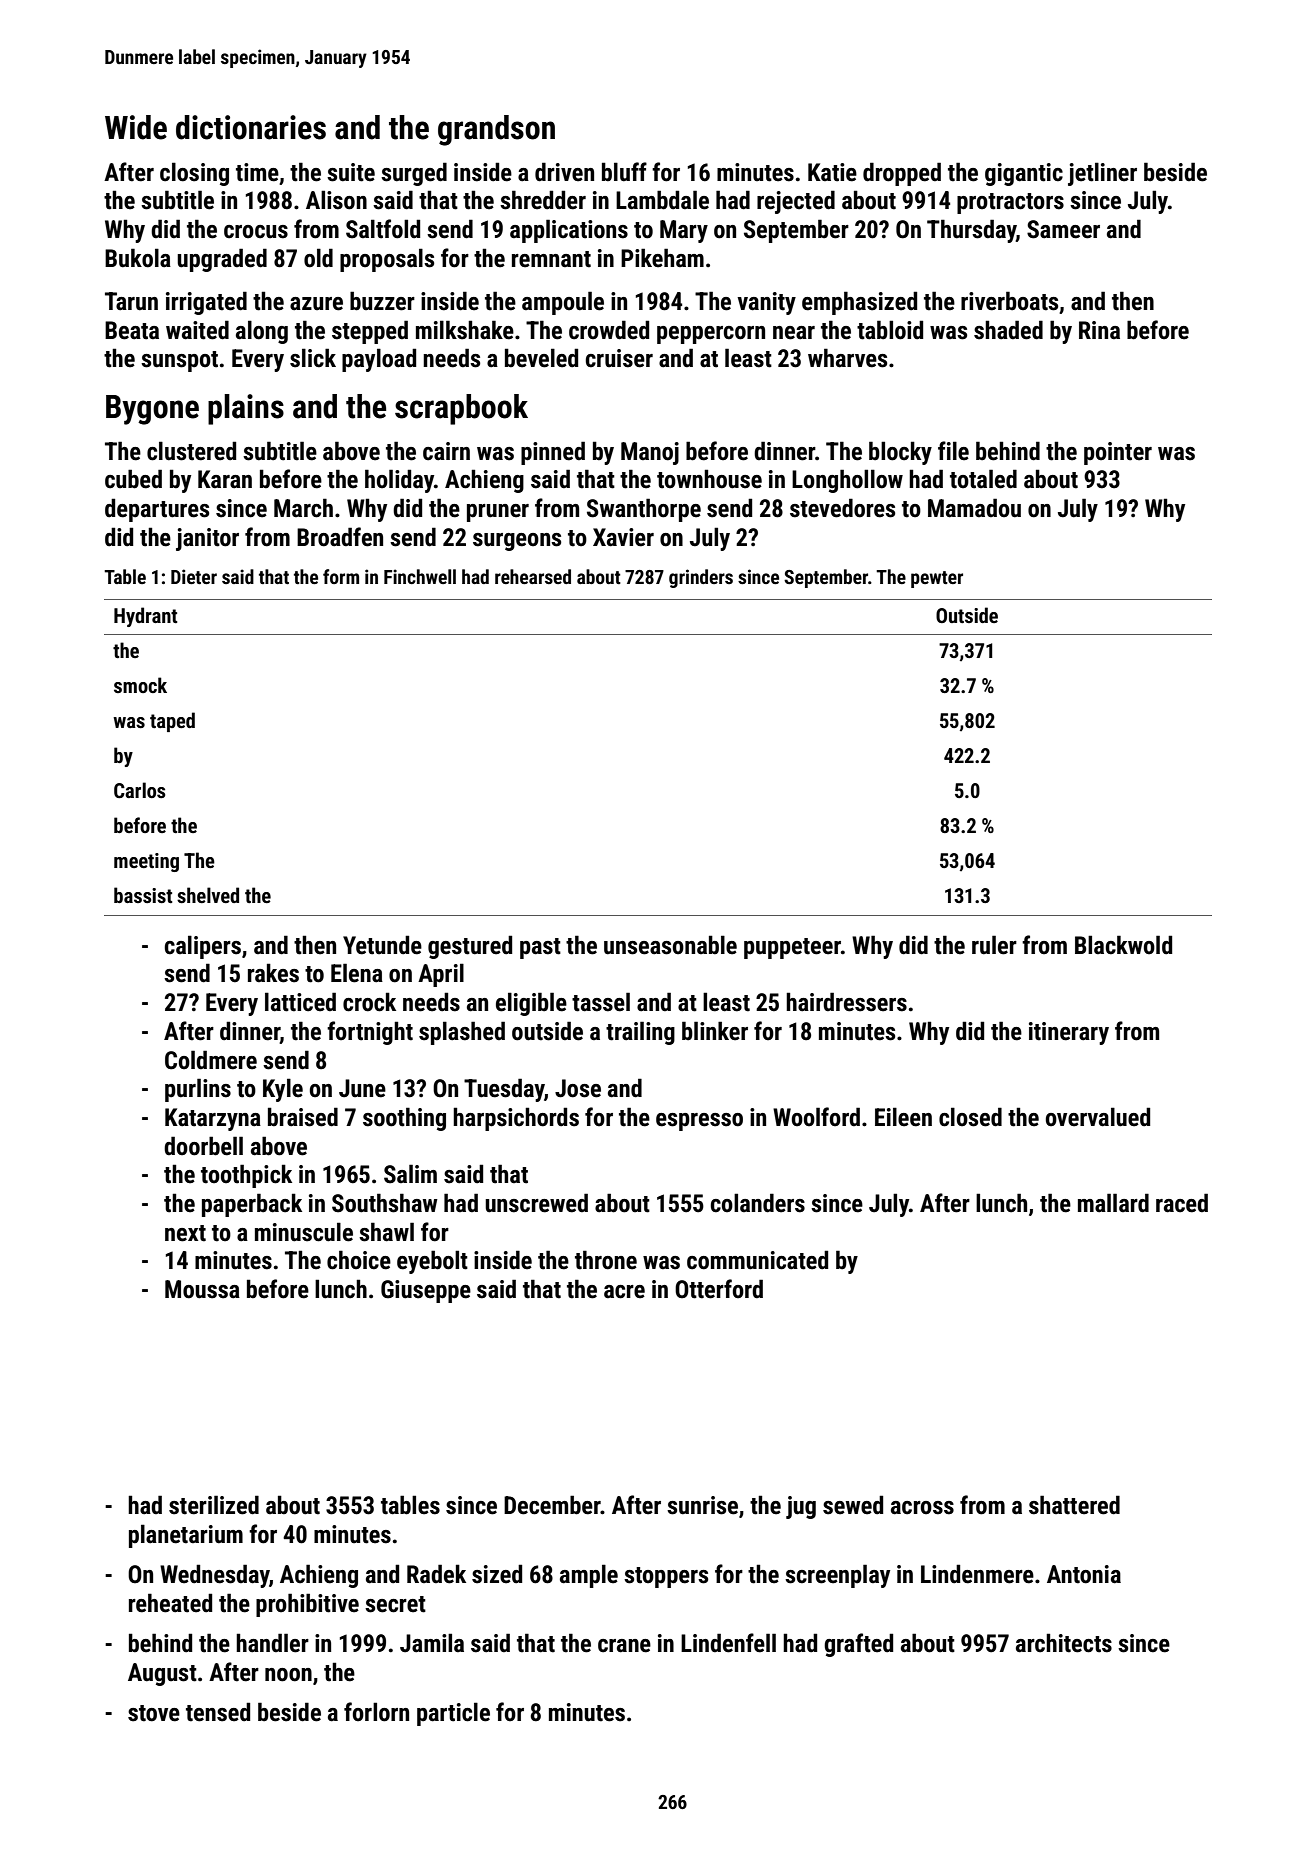 Image resolution: width=1316 pixels, height=1861 pixels. Describe the element at coordinates (496, 130) in the page. I see `grandson` at that location.
